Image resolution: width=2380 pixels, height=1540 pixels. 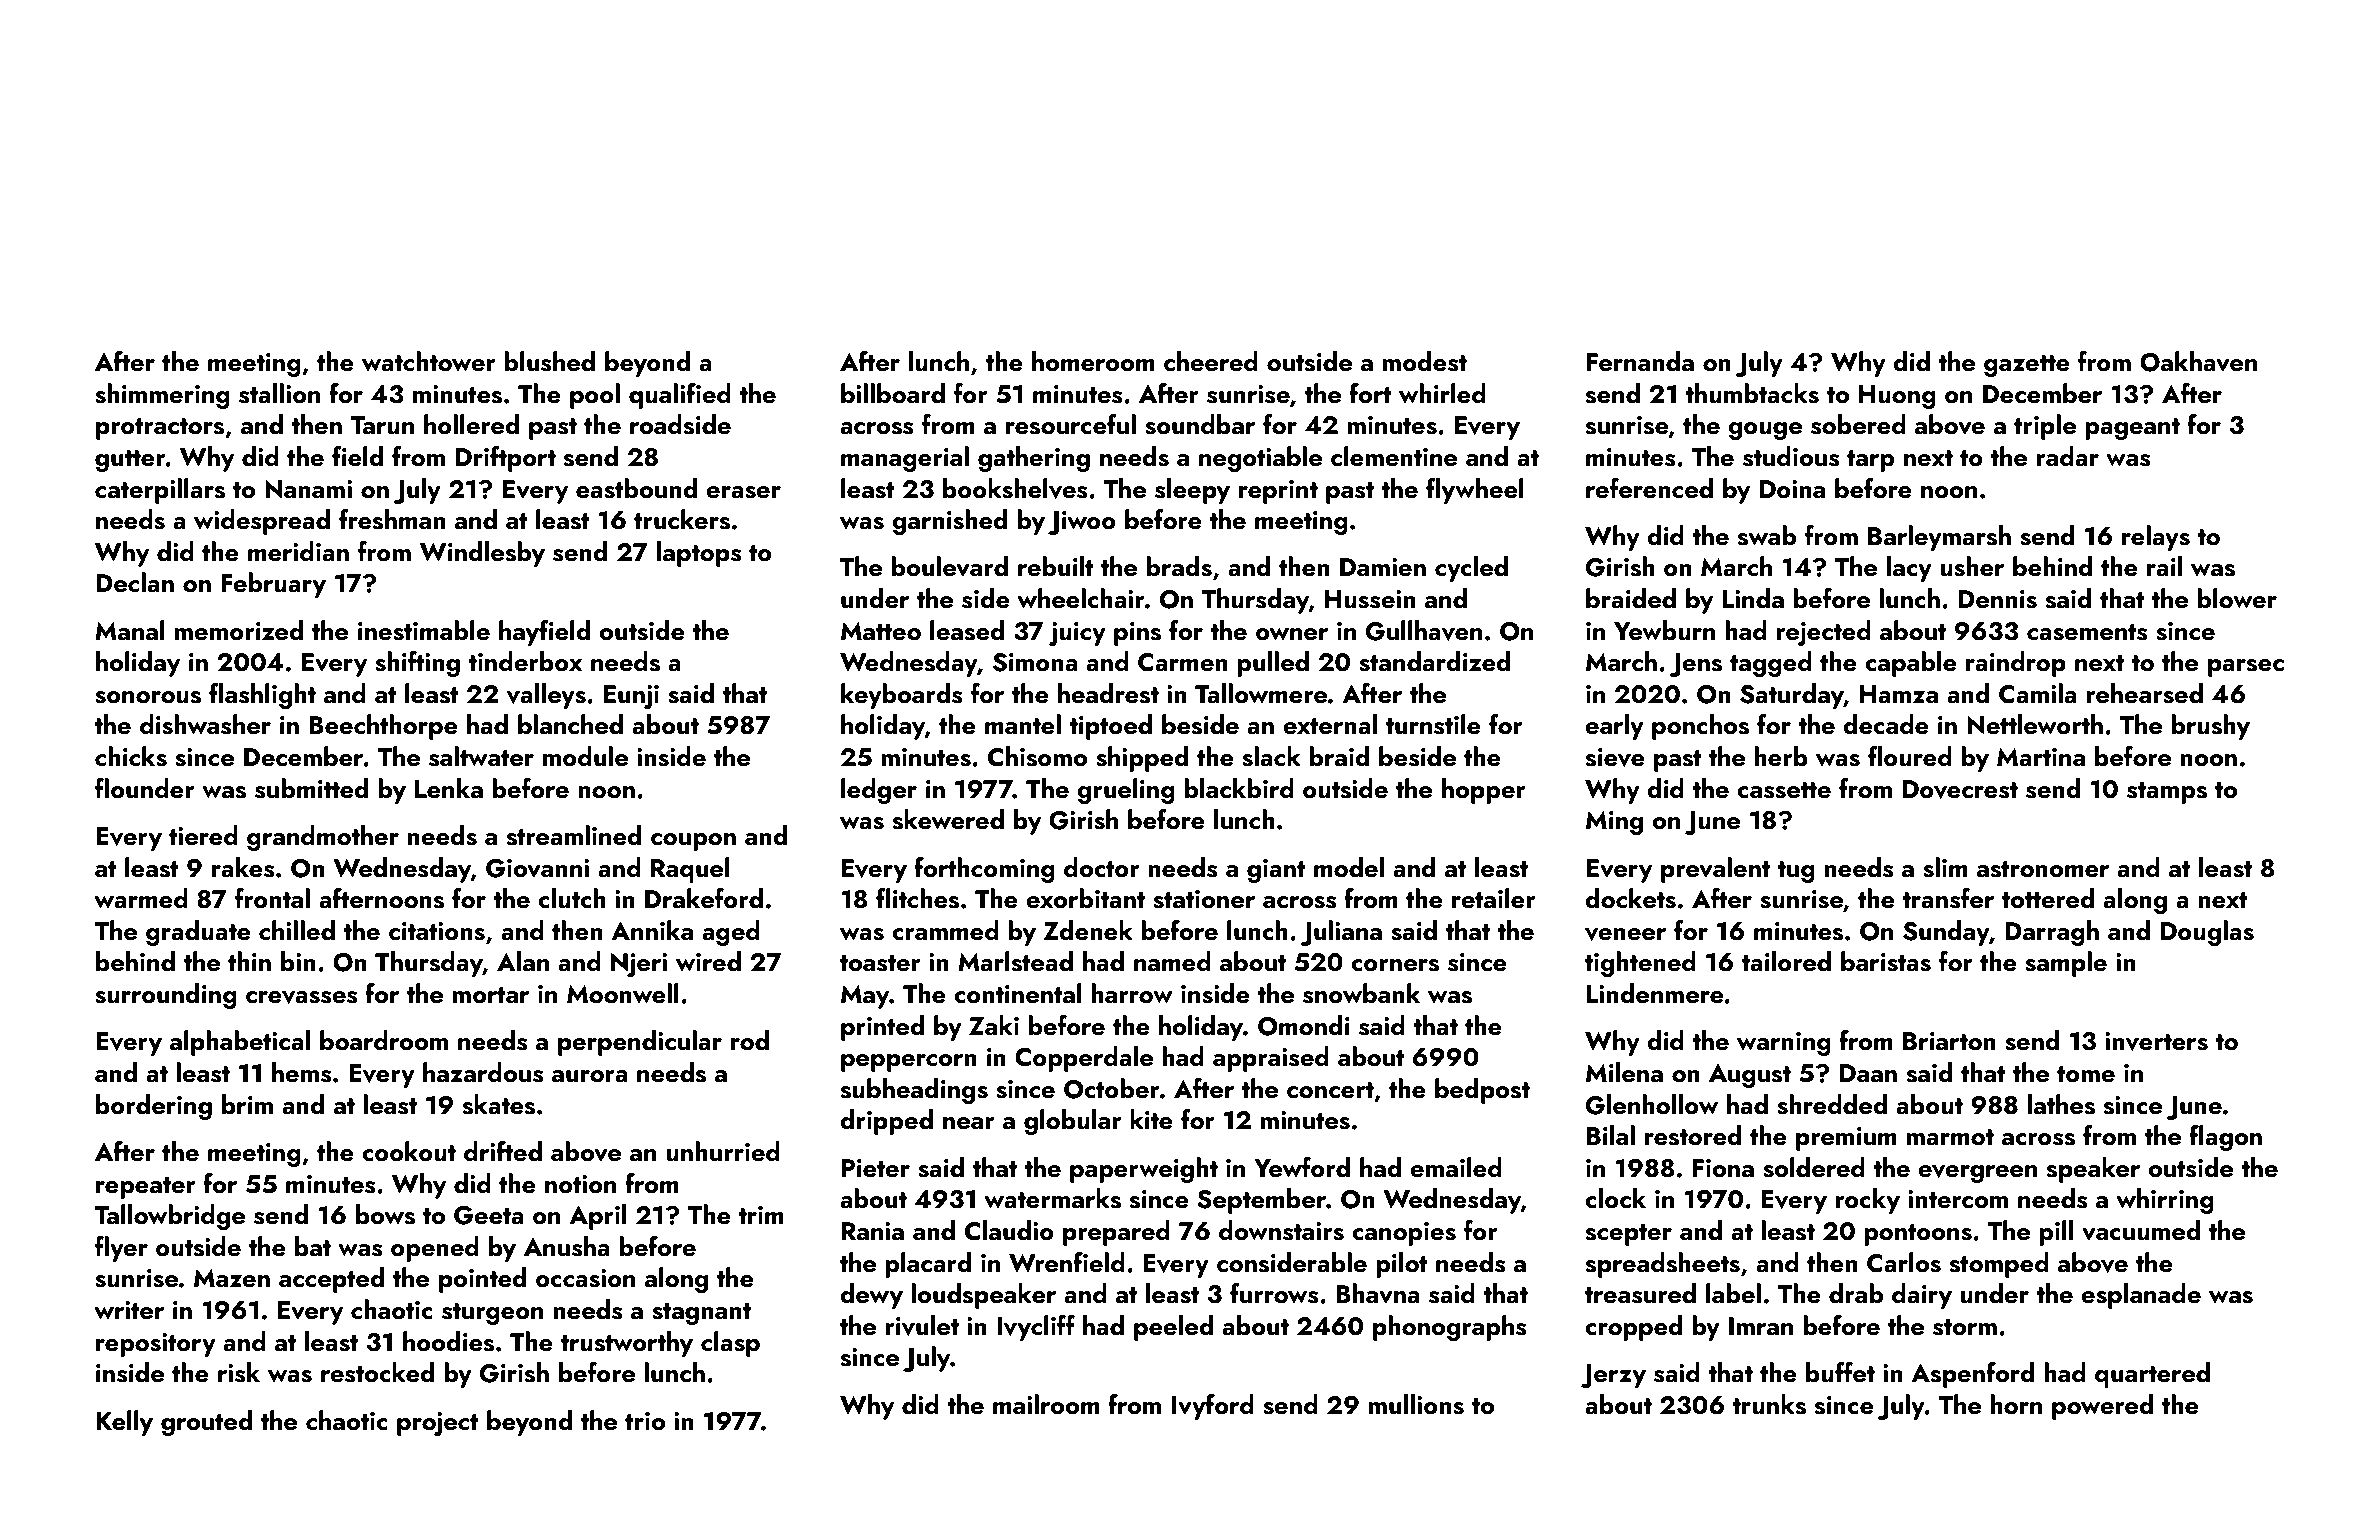 I want to click on Fernanda, so click(x=1640, y=361).
